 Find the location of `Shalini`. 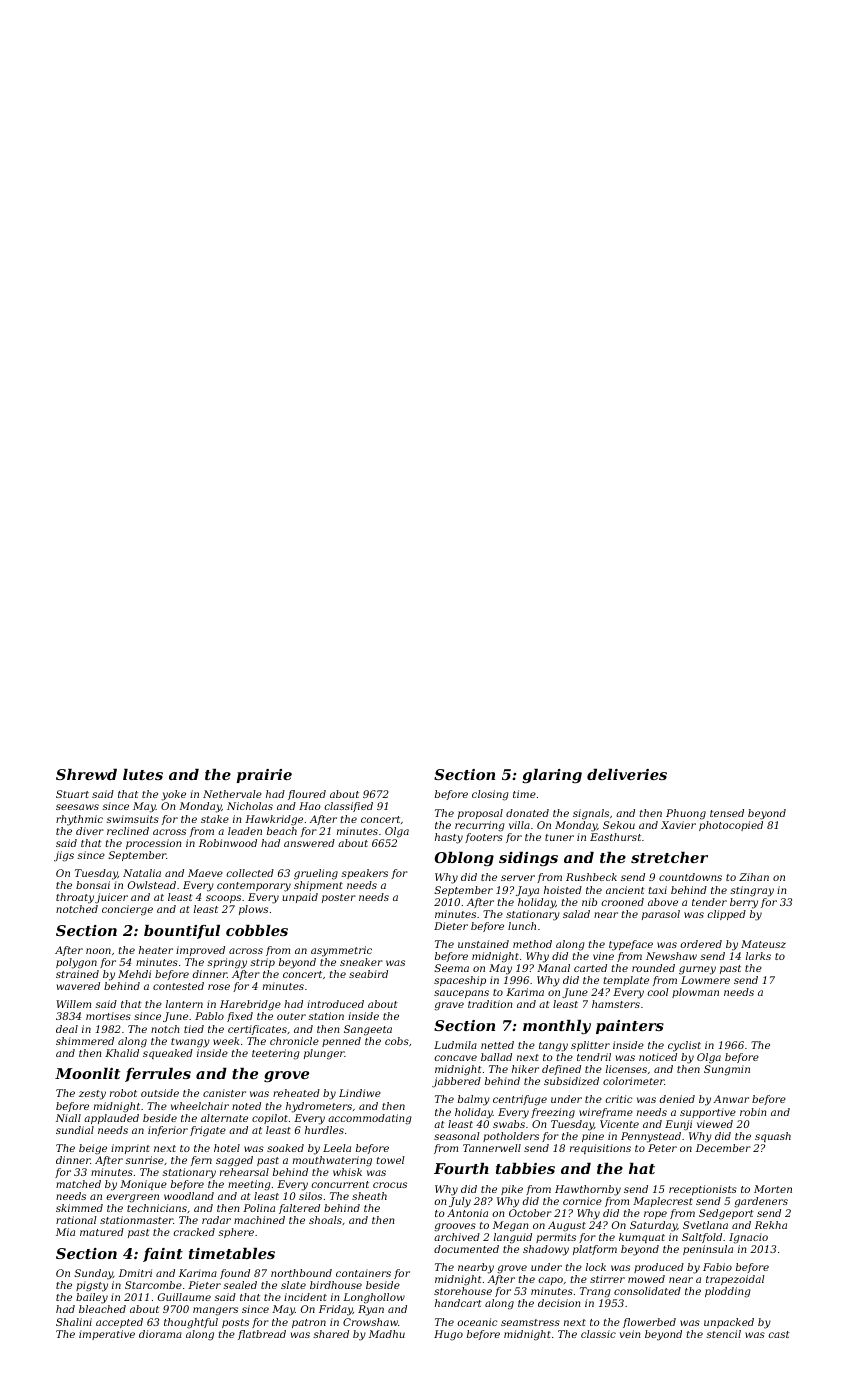

Shalini is located at coordinates (74, 1322).
